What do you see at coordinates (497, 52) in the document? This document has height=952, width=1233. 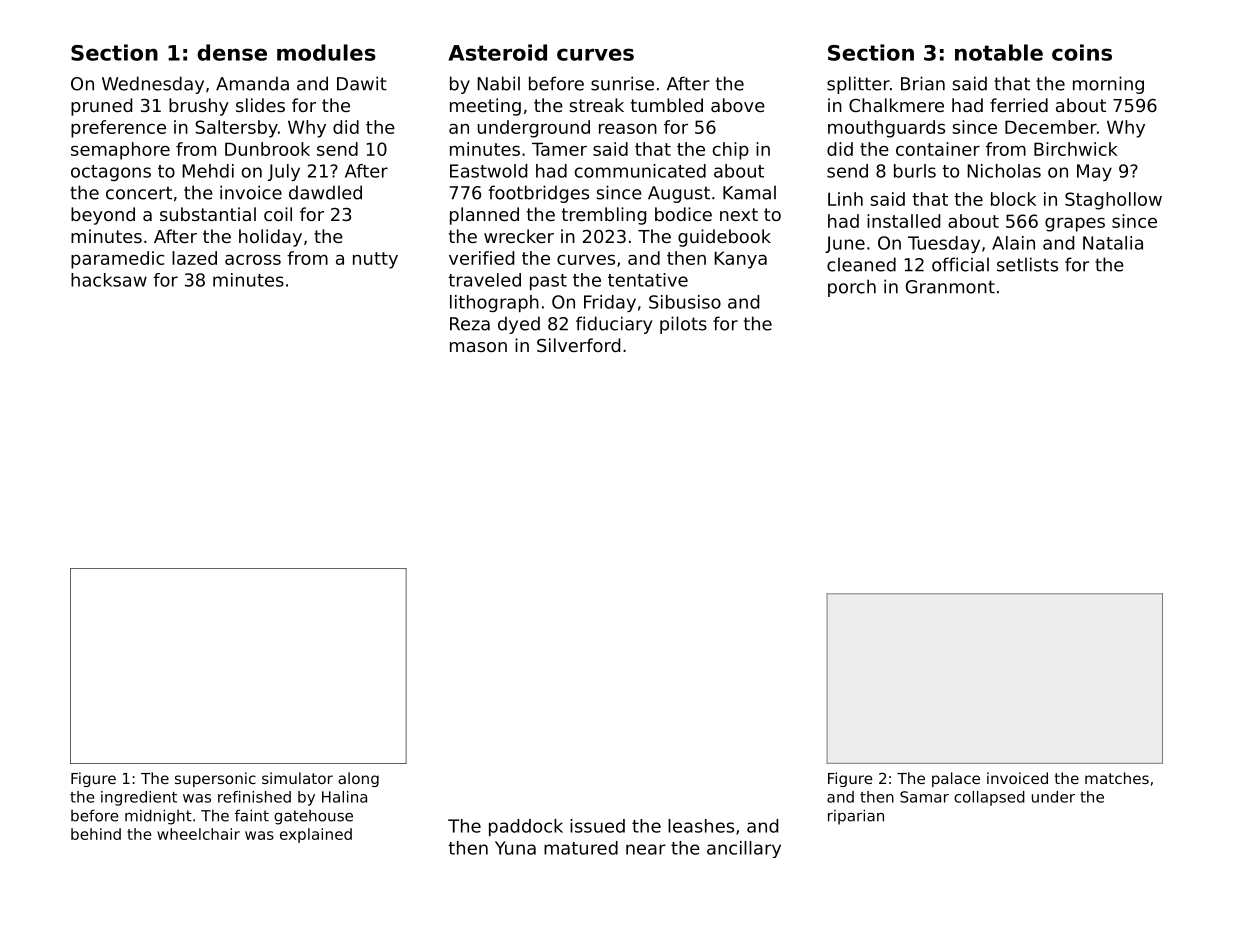 I see `Asteroid` at bounding box center [497, 52].
